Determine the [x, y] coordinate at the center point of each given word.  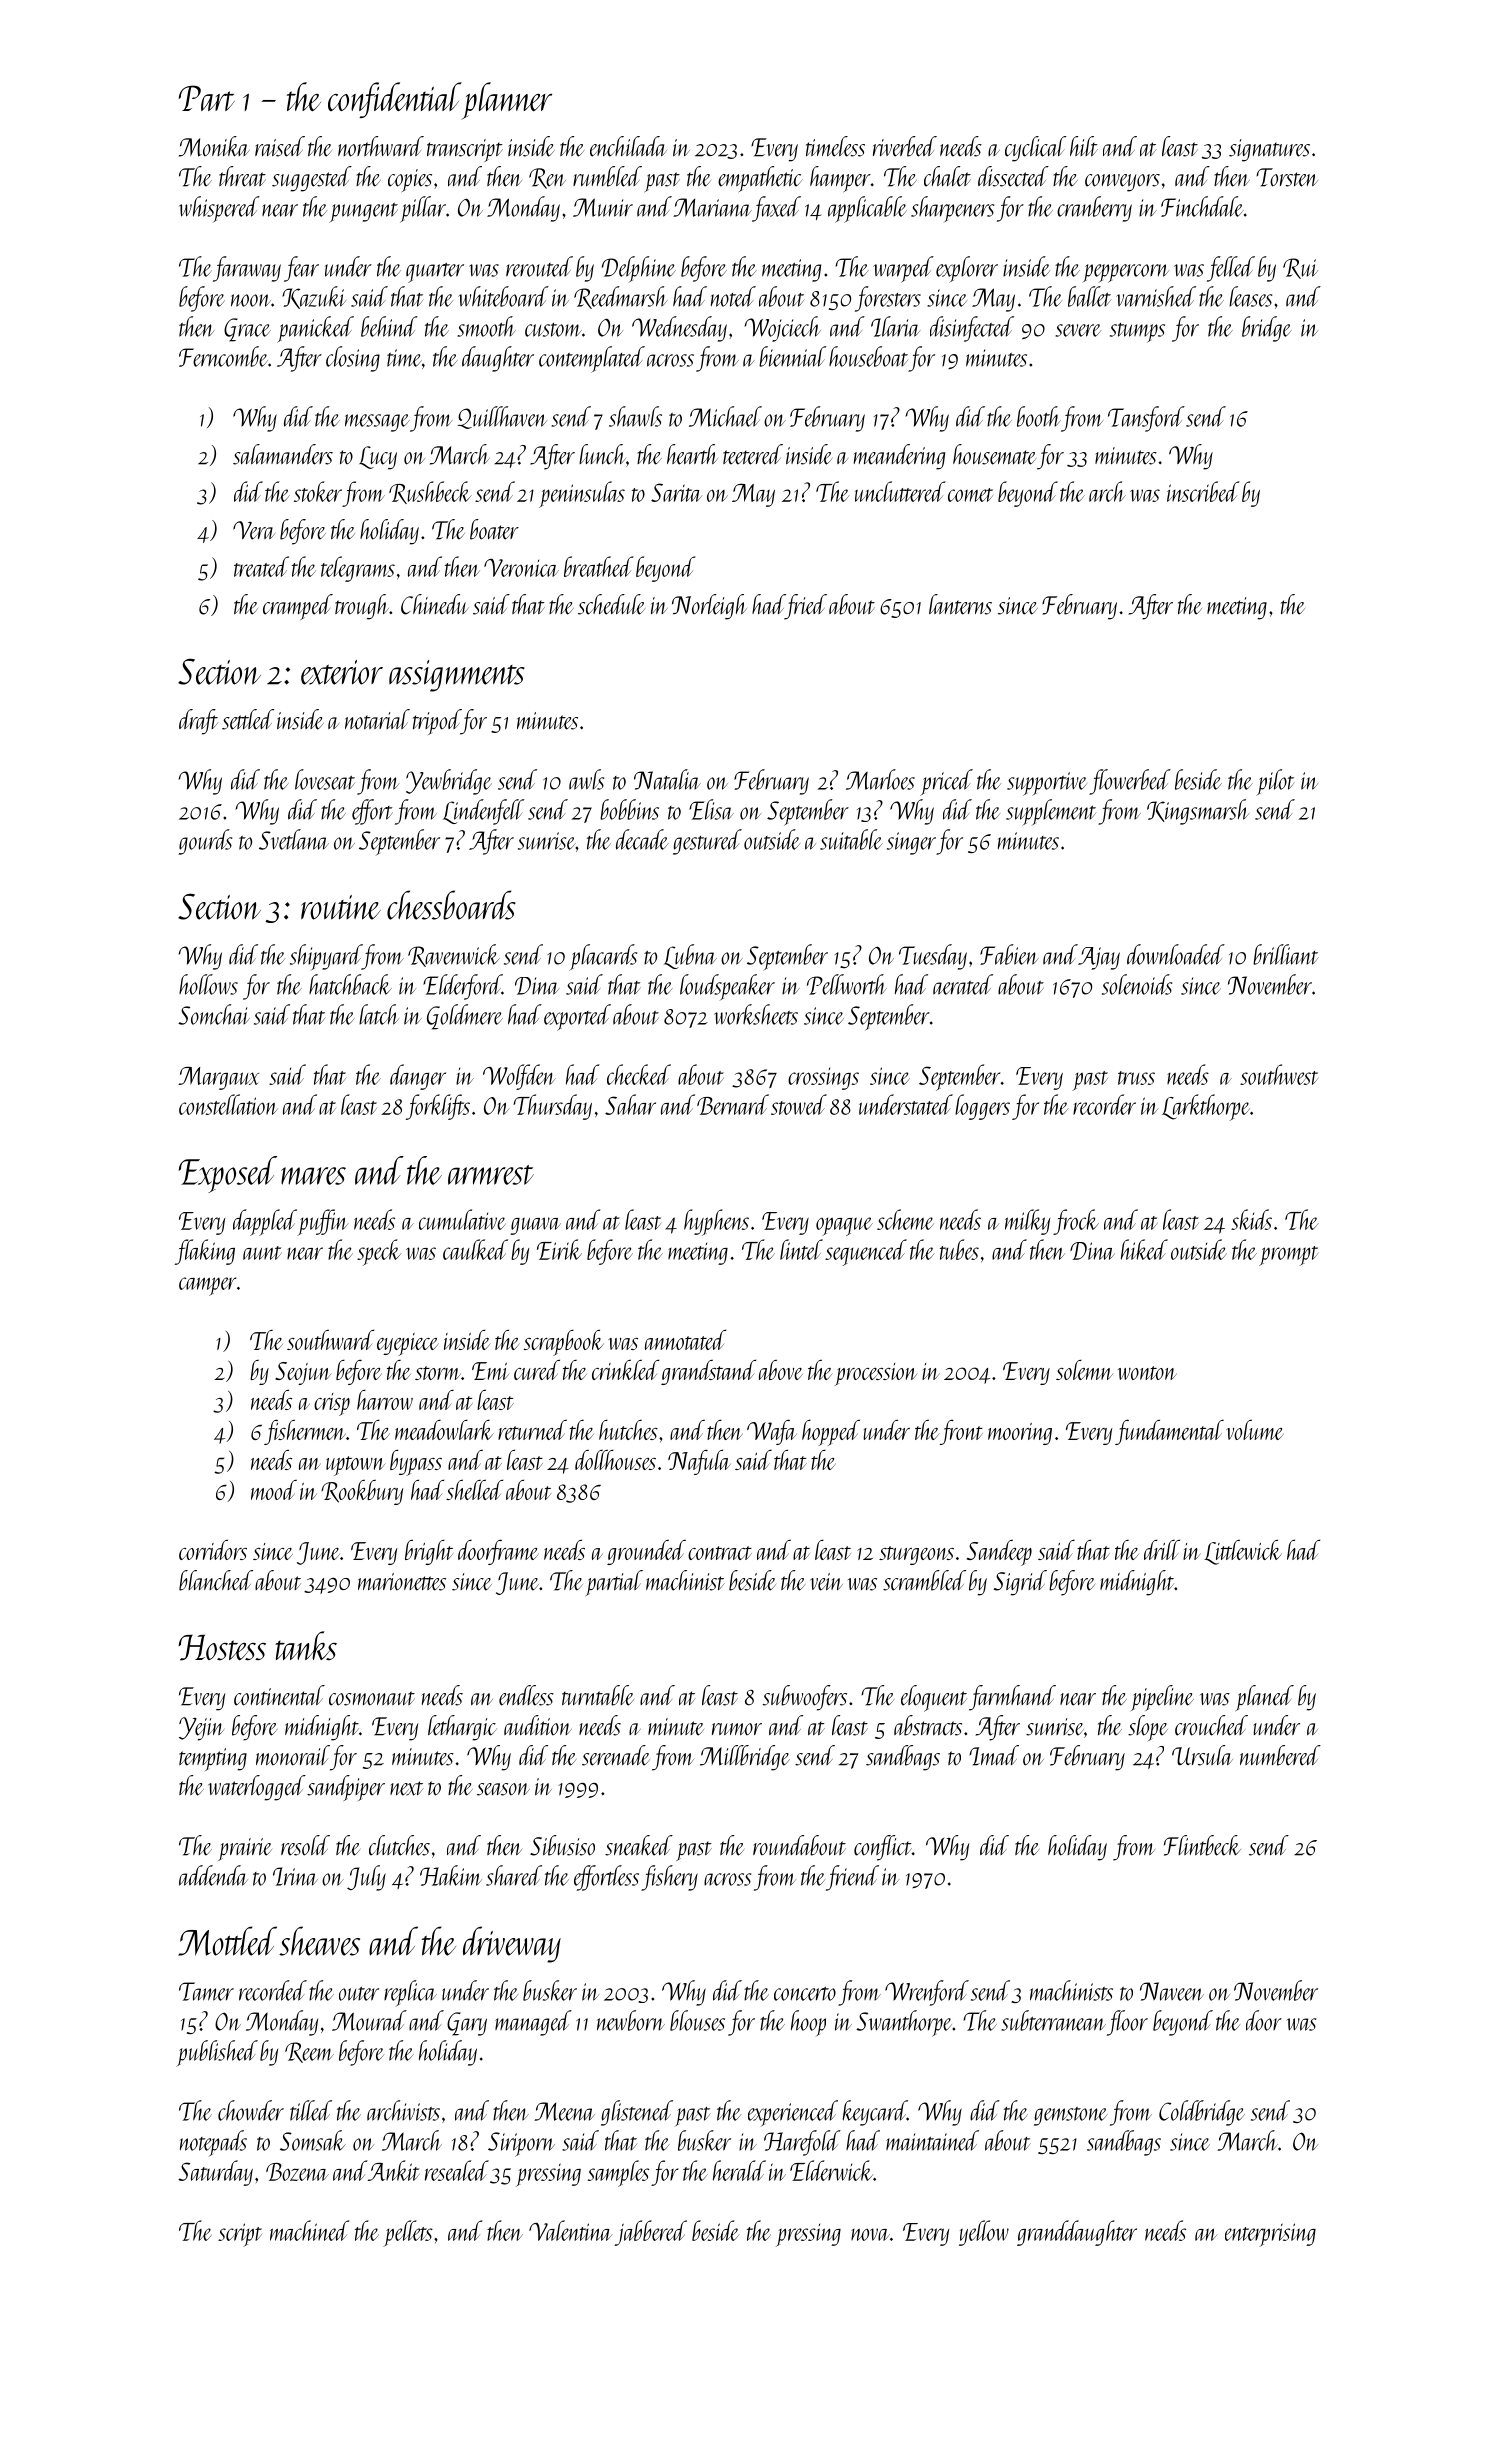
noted [733, 296]
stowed [799, 1104]
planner [507, 100]
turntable [598, 1695]
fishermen [305, 1432]
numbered [1280, 1755]
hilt [1084, 146]
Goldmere [465, 1017]
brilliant [1286, 954]
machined [310, 2230]
